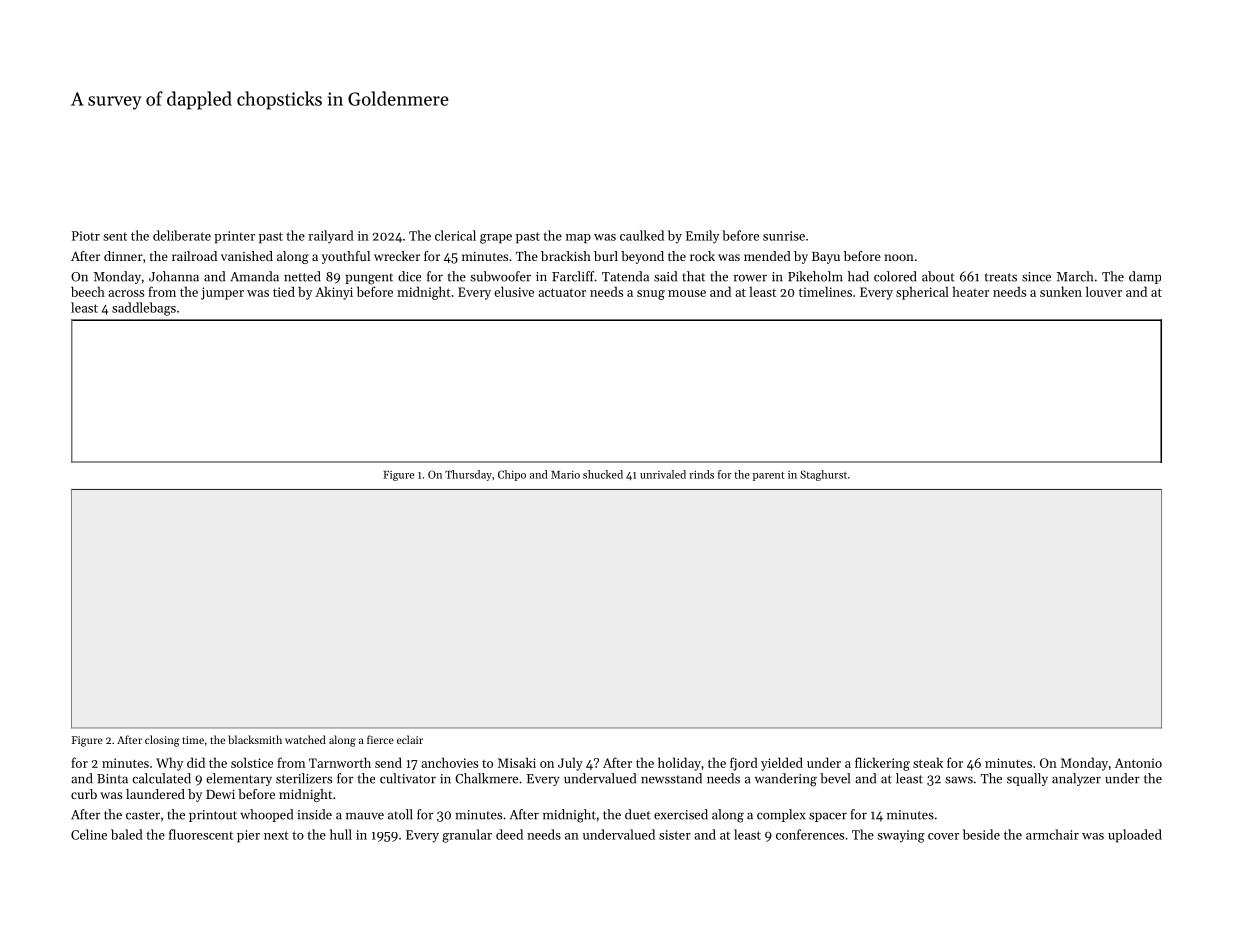 The image size is (1233, 952). I want to click on uploaded, so click(1135, 836).
